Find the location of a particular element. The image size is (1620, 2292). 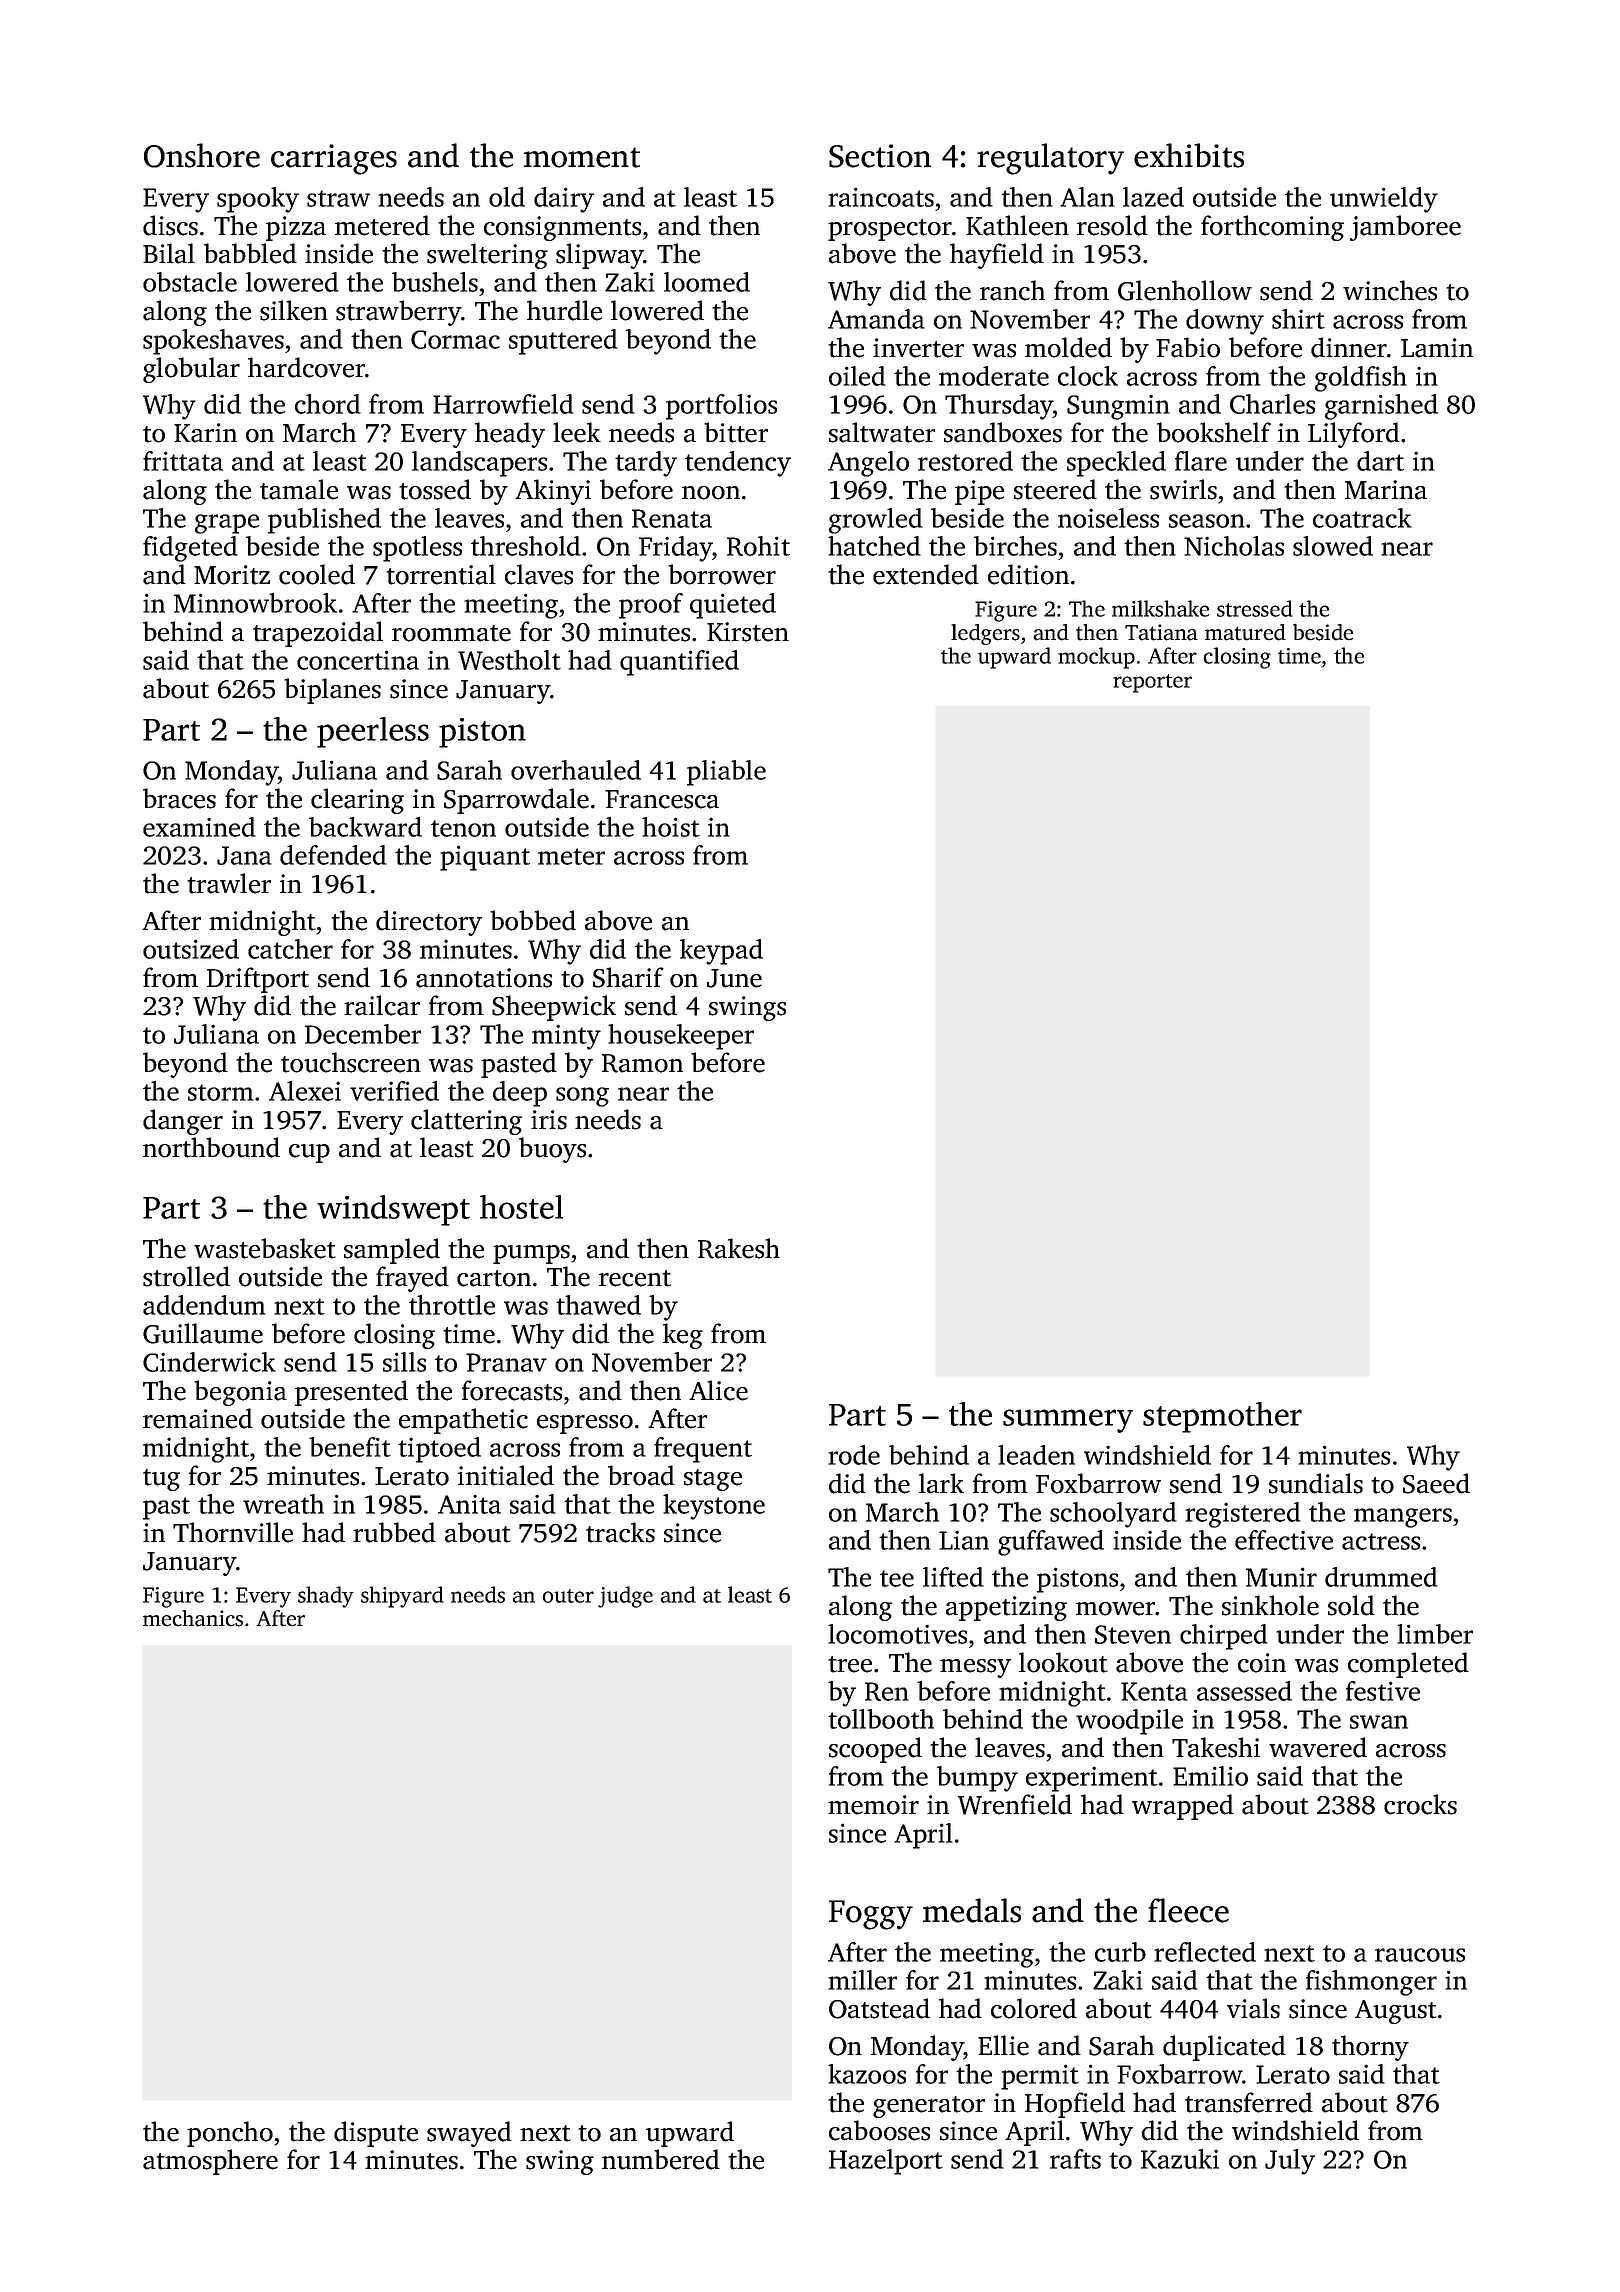

numbered is located at coordinates (661, 2159).
